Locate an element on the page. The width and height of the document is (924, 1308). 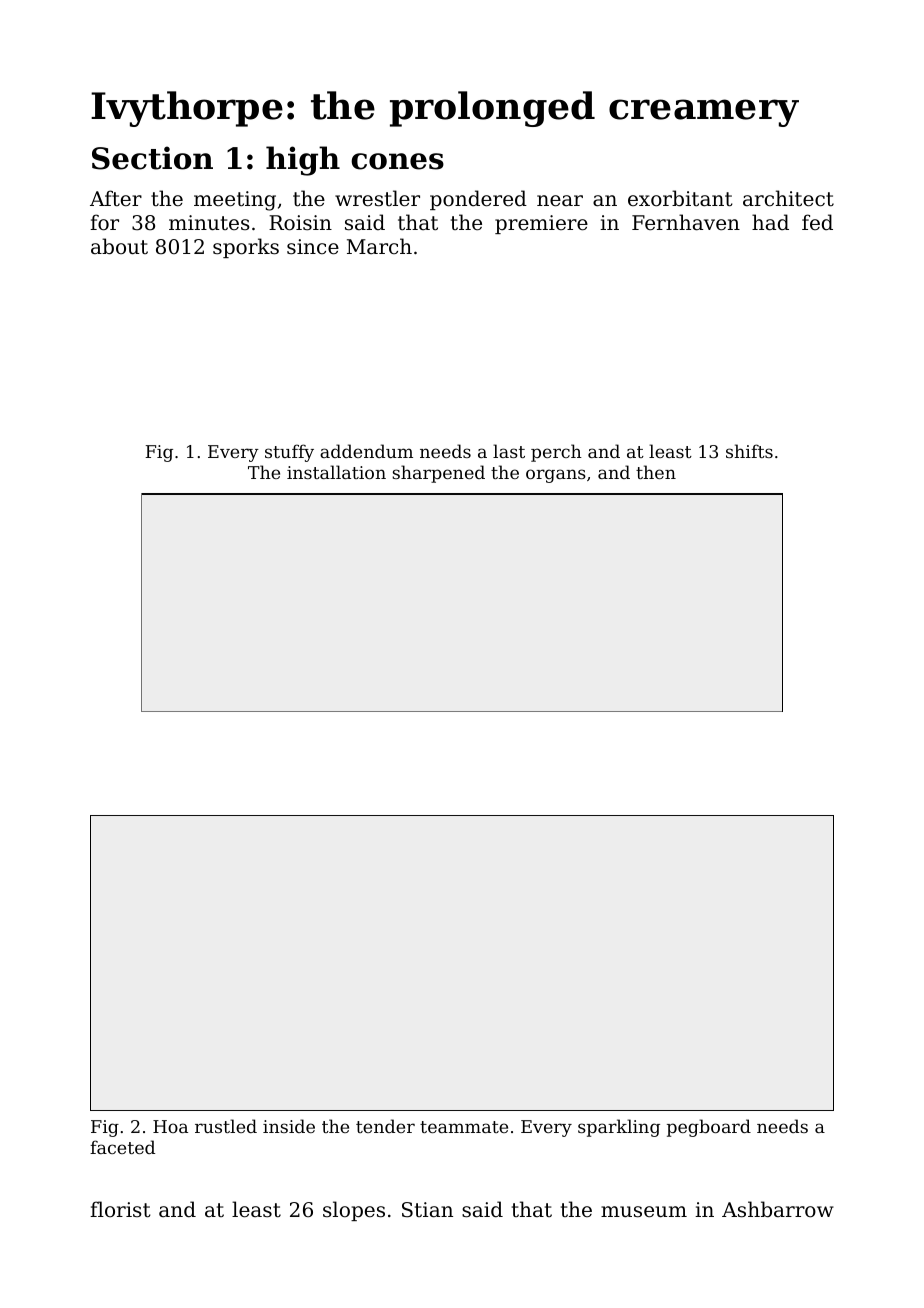
organs is located at coordinates (556, 476).
